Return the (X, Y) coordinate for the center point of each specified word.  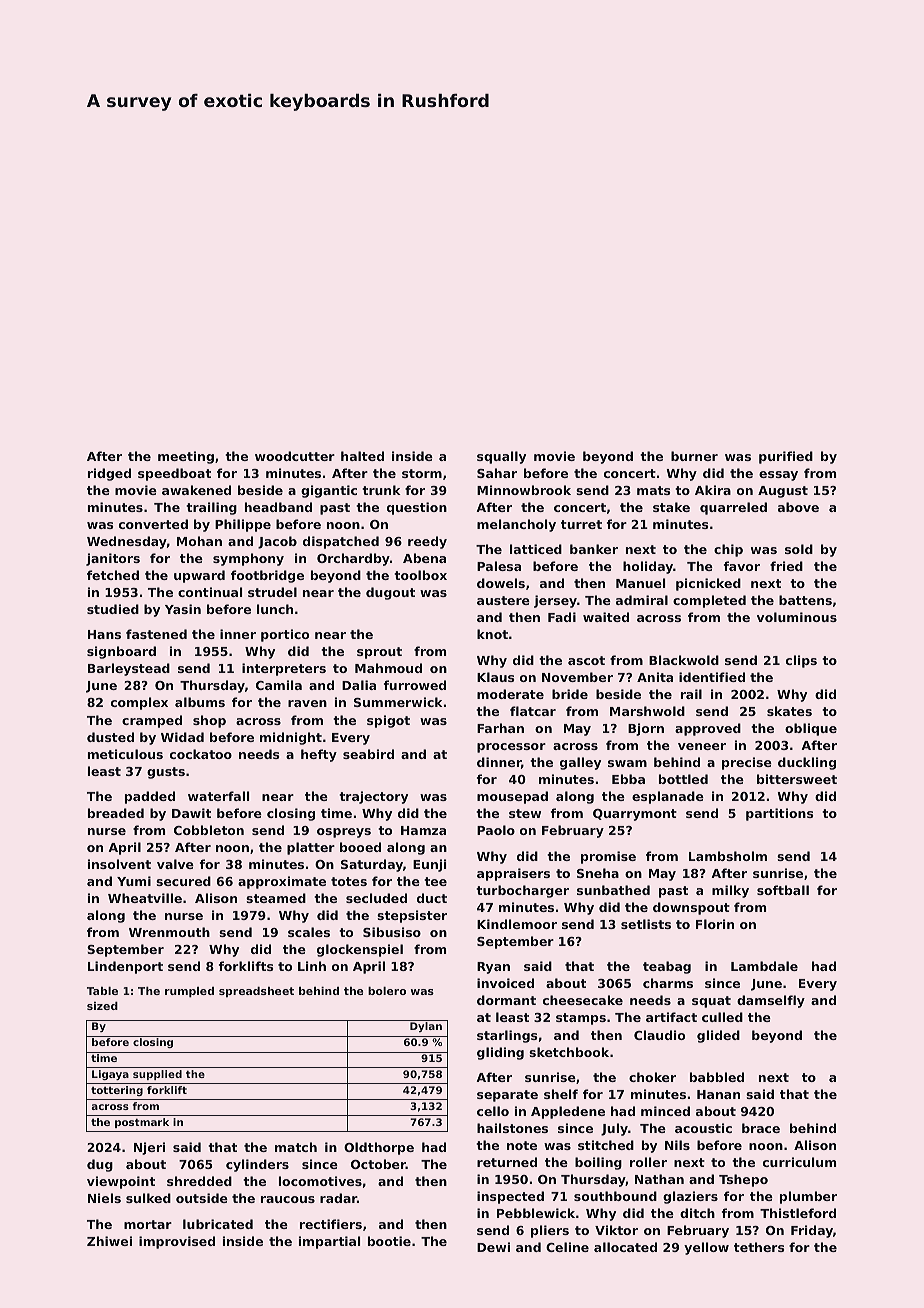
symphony (248, 559)
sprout (379, 653)
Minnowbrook (524, 490)
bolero (387, 991)
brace (761, 1128)
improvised (177, 1242)
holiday (648, 567)
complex (139, 703)
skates (789, 711)
